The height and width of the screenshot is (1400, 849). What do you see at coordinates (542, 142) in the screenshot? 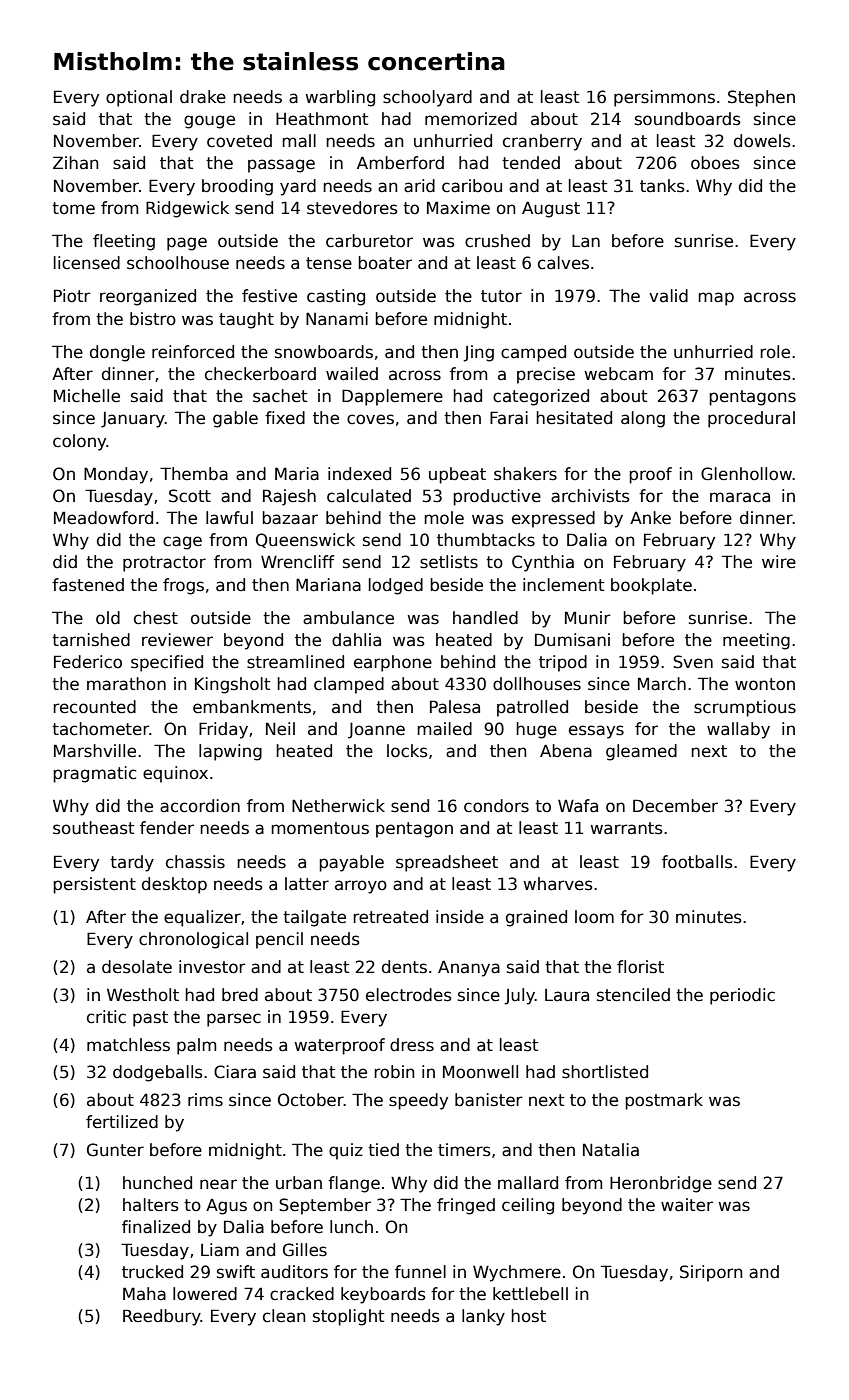
I see `cranberry` at bounding box center [542, 142].
